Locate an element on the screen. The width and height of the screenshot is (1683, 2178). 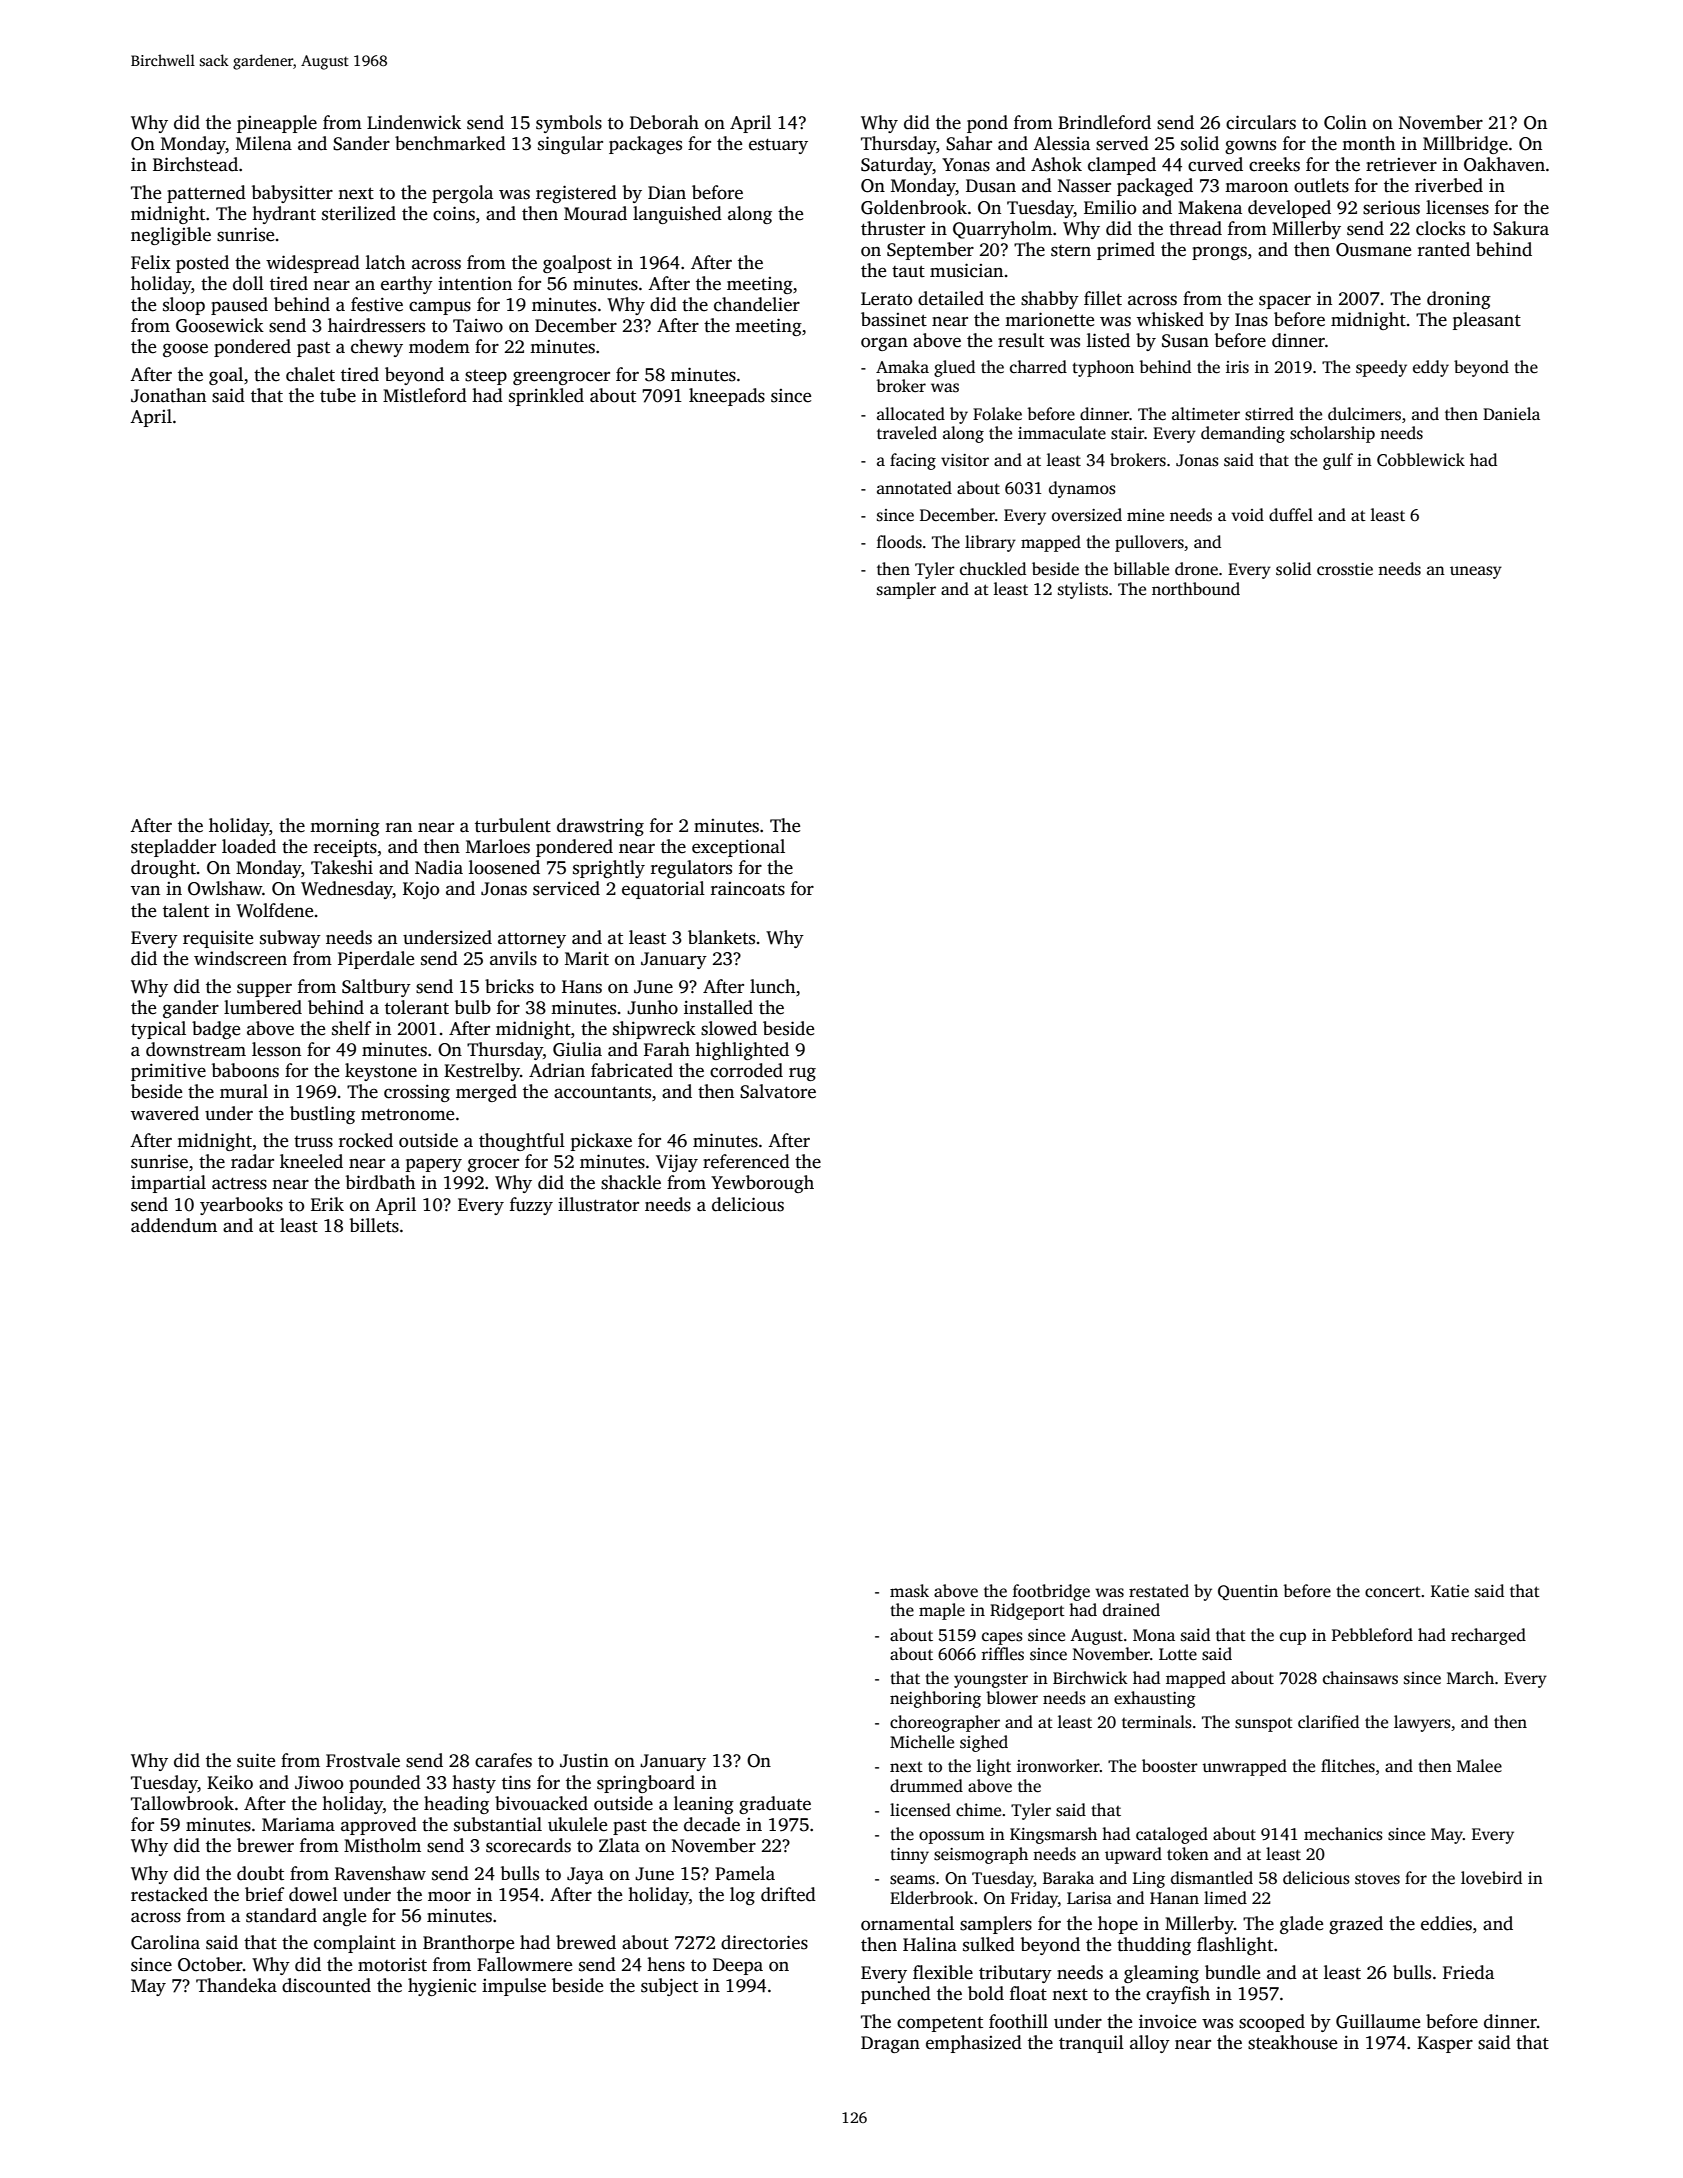
Thandeka is located at coordinates (236, 1985).
